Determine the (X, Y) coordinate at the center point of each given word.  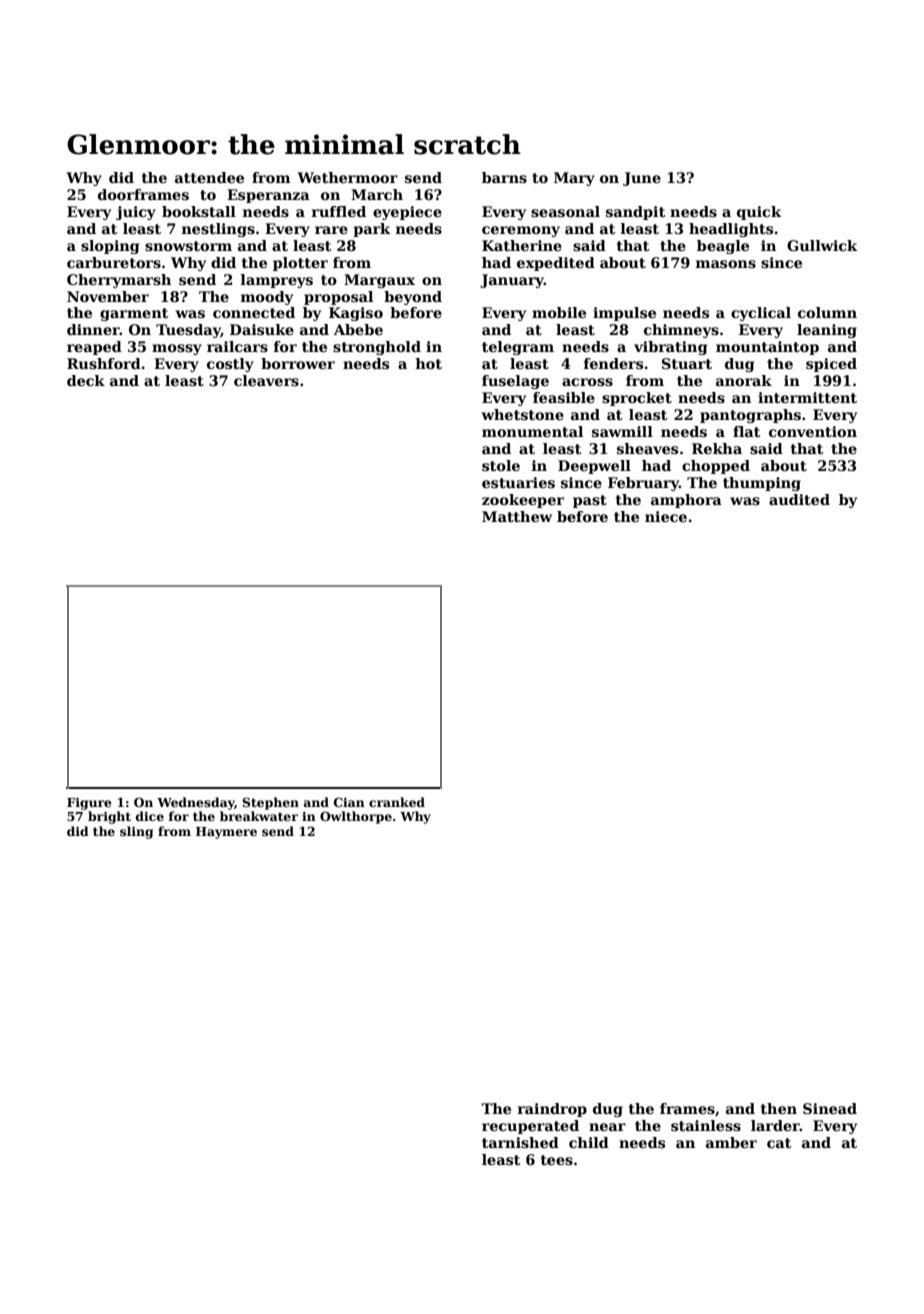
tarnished (520, 1142)
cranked (397, 802)
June (642, 179)
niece (666, 516)
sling (136, 832)
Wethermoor (347, 177)
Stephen (270, 803)
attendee (209, 177)
